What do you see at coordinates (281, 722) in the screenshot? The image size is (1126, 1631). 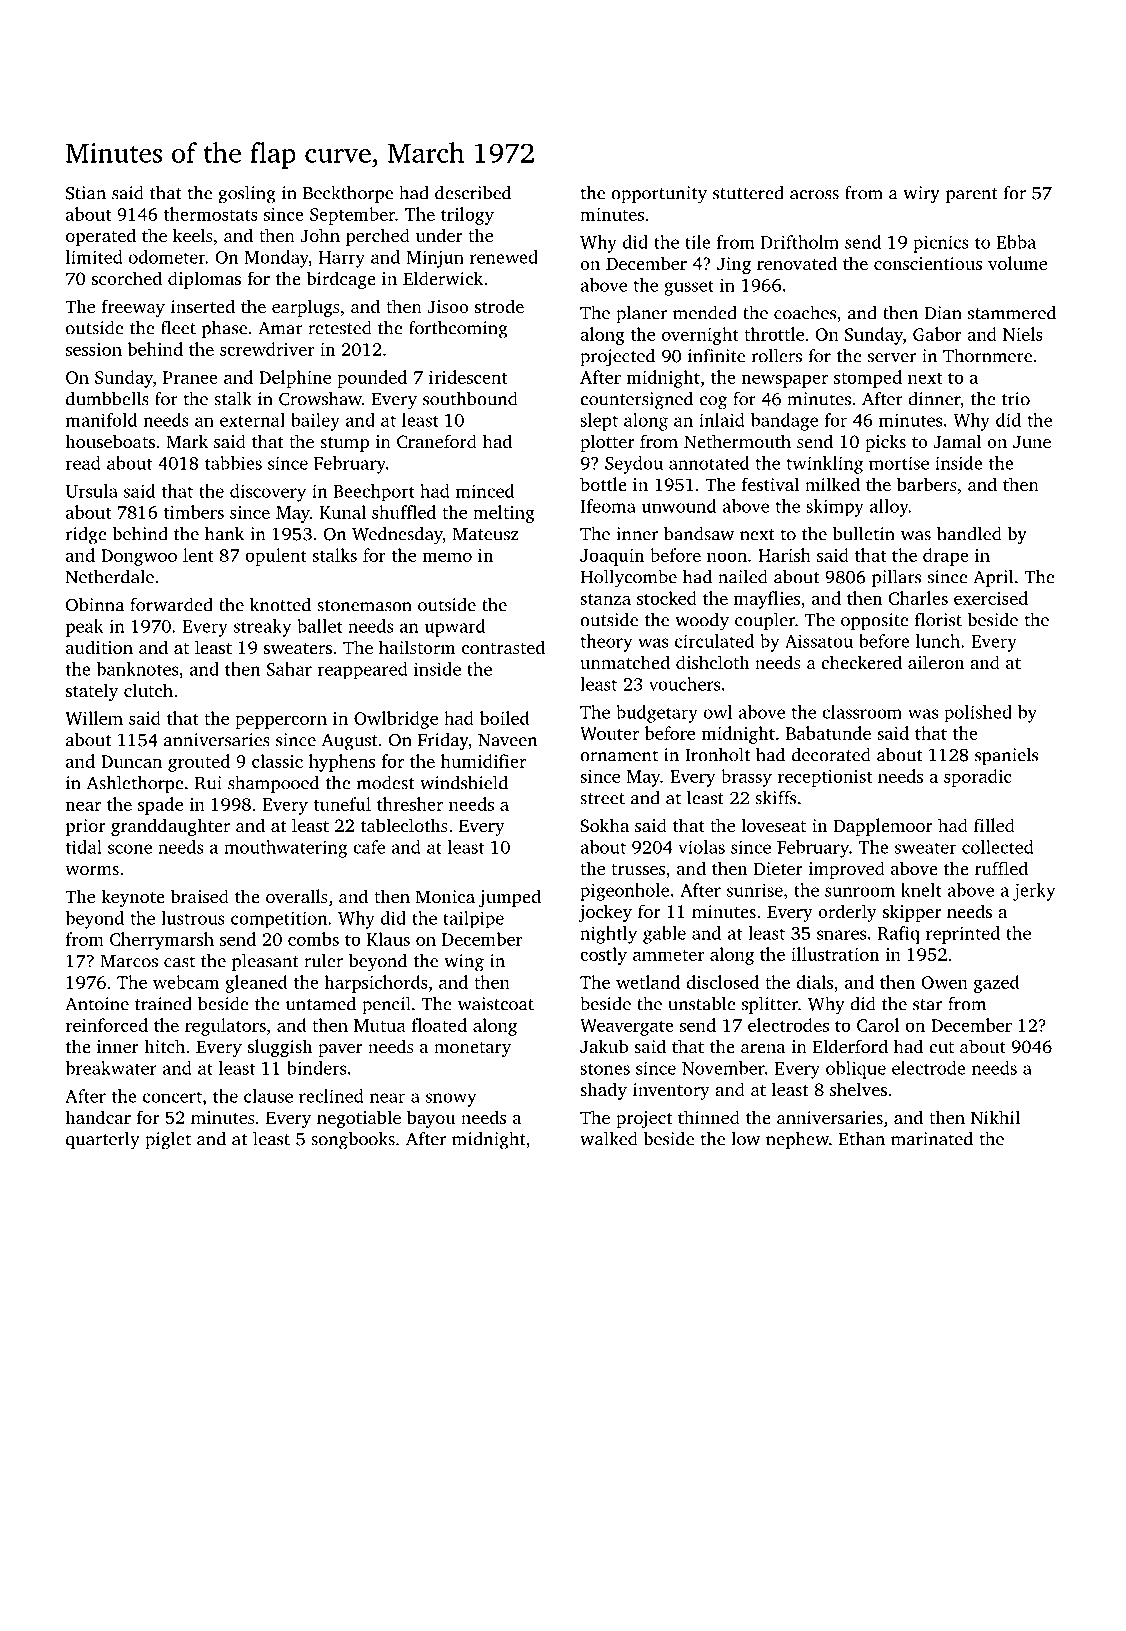 I see `peppercorn` at bounding box center [281, 722].
